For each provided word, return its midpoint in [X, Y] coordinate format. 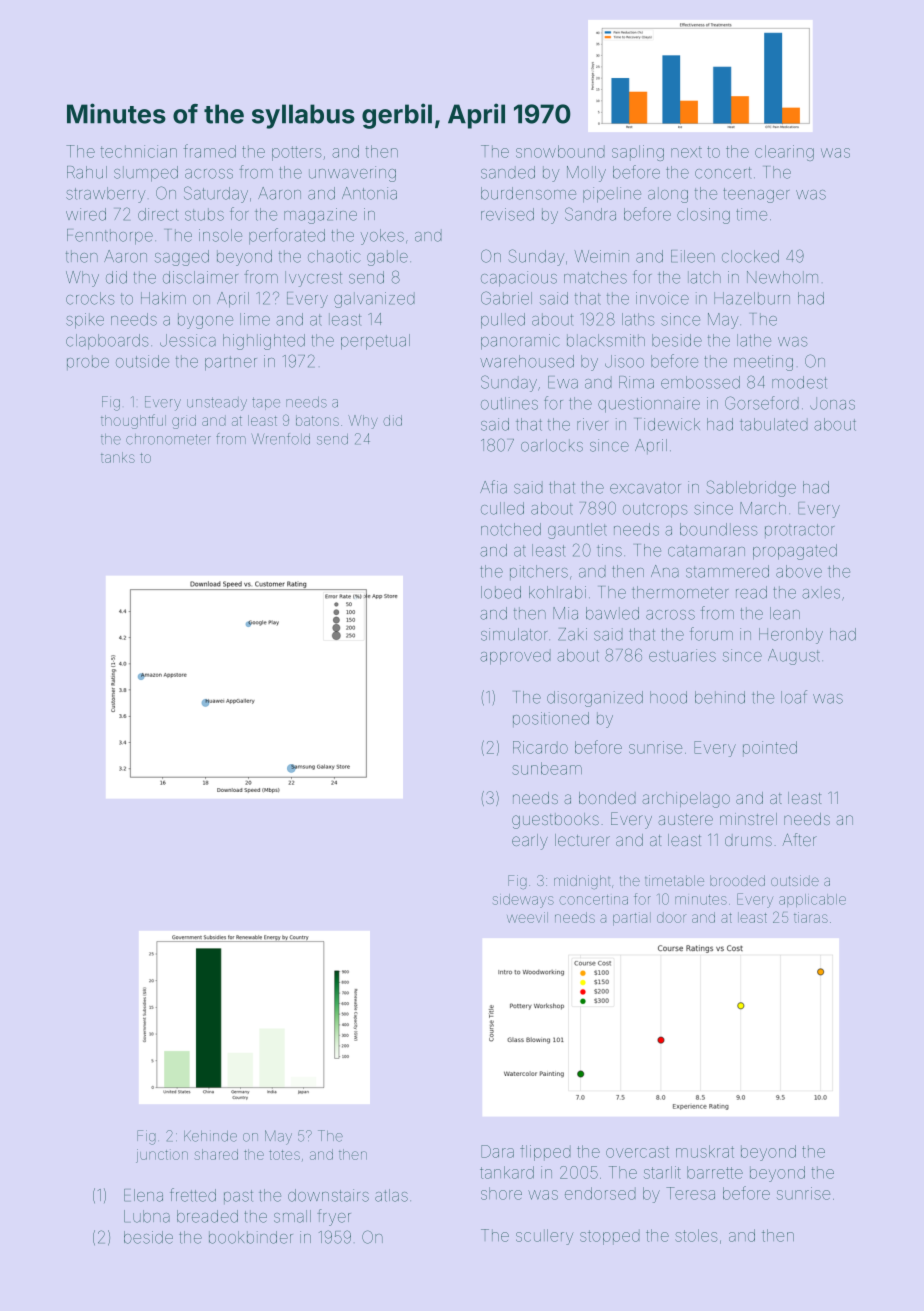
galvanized [374, 300]
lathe [754, 340]
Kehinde [210, 1136]
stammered [727, 571]
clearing [784, 153]
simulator [514, 634]
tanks [118, 457]
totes [284, 1155]
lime [255, 319]
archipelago [686, 800]
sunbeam [547, 768]
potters [297, 153]
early [530, 842]
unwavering [352, 174]
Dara [497, 1151]
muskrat [705, 1151]
